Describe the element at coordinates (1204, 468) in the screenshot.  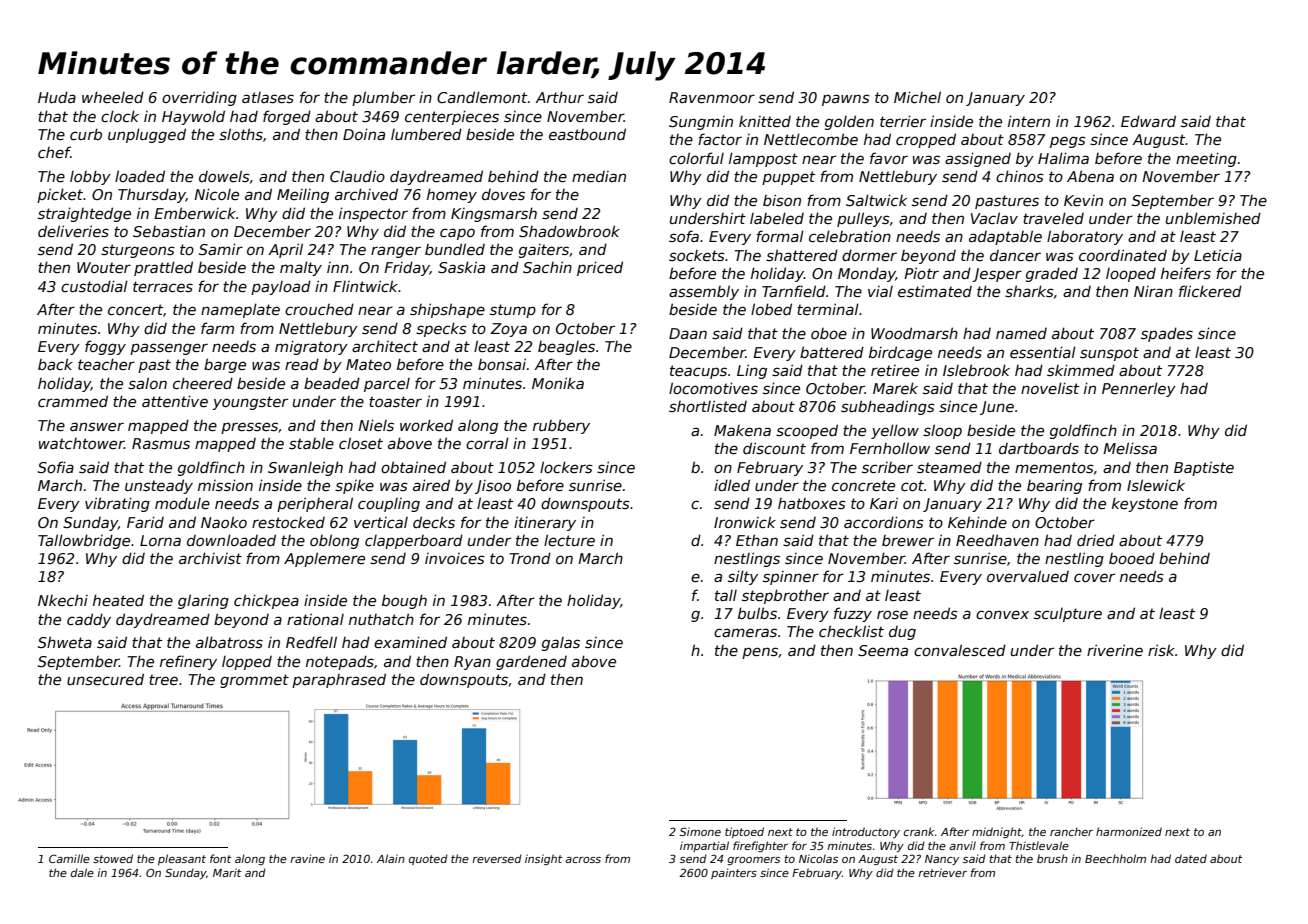
I see `Baptiste` at that location.
